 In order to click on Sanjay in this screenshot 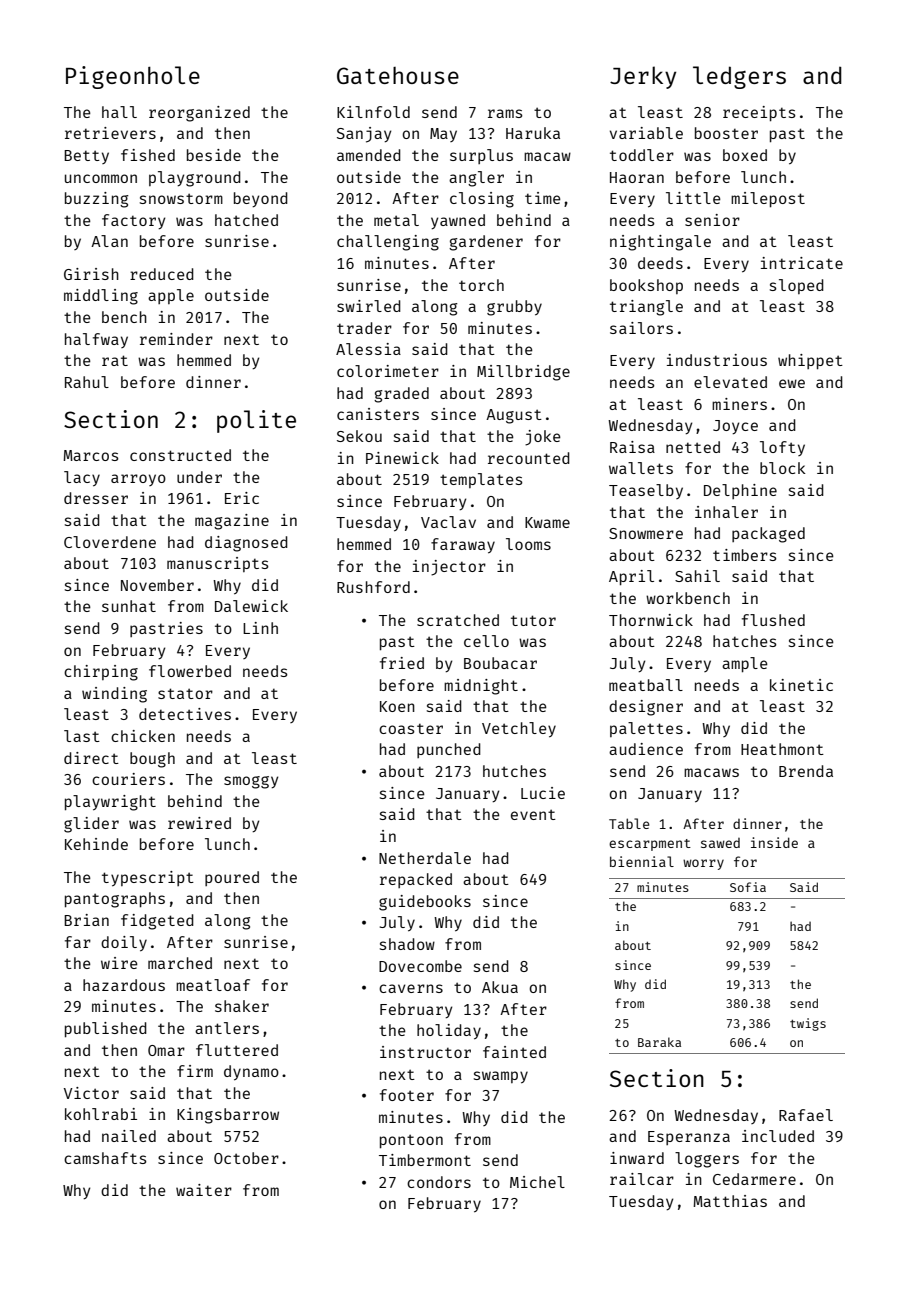, I will do `click(364, 135)`.
